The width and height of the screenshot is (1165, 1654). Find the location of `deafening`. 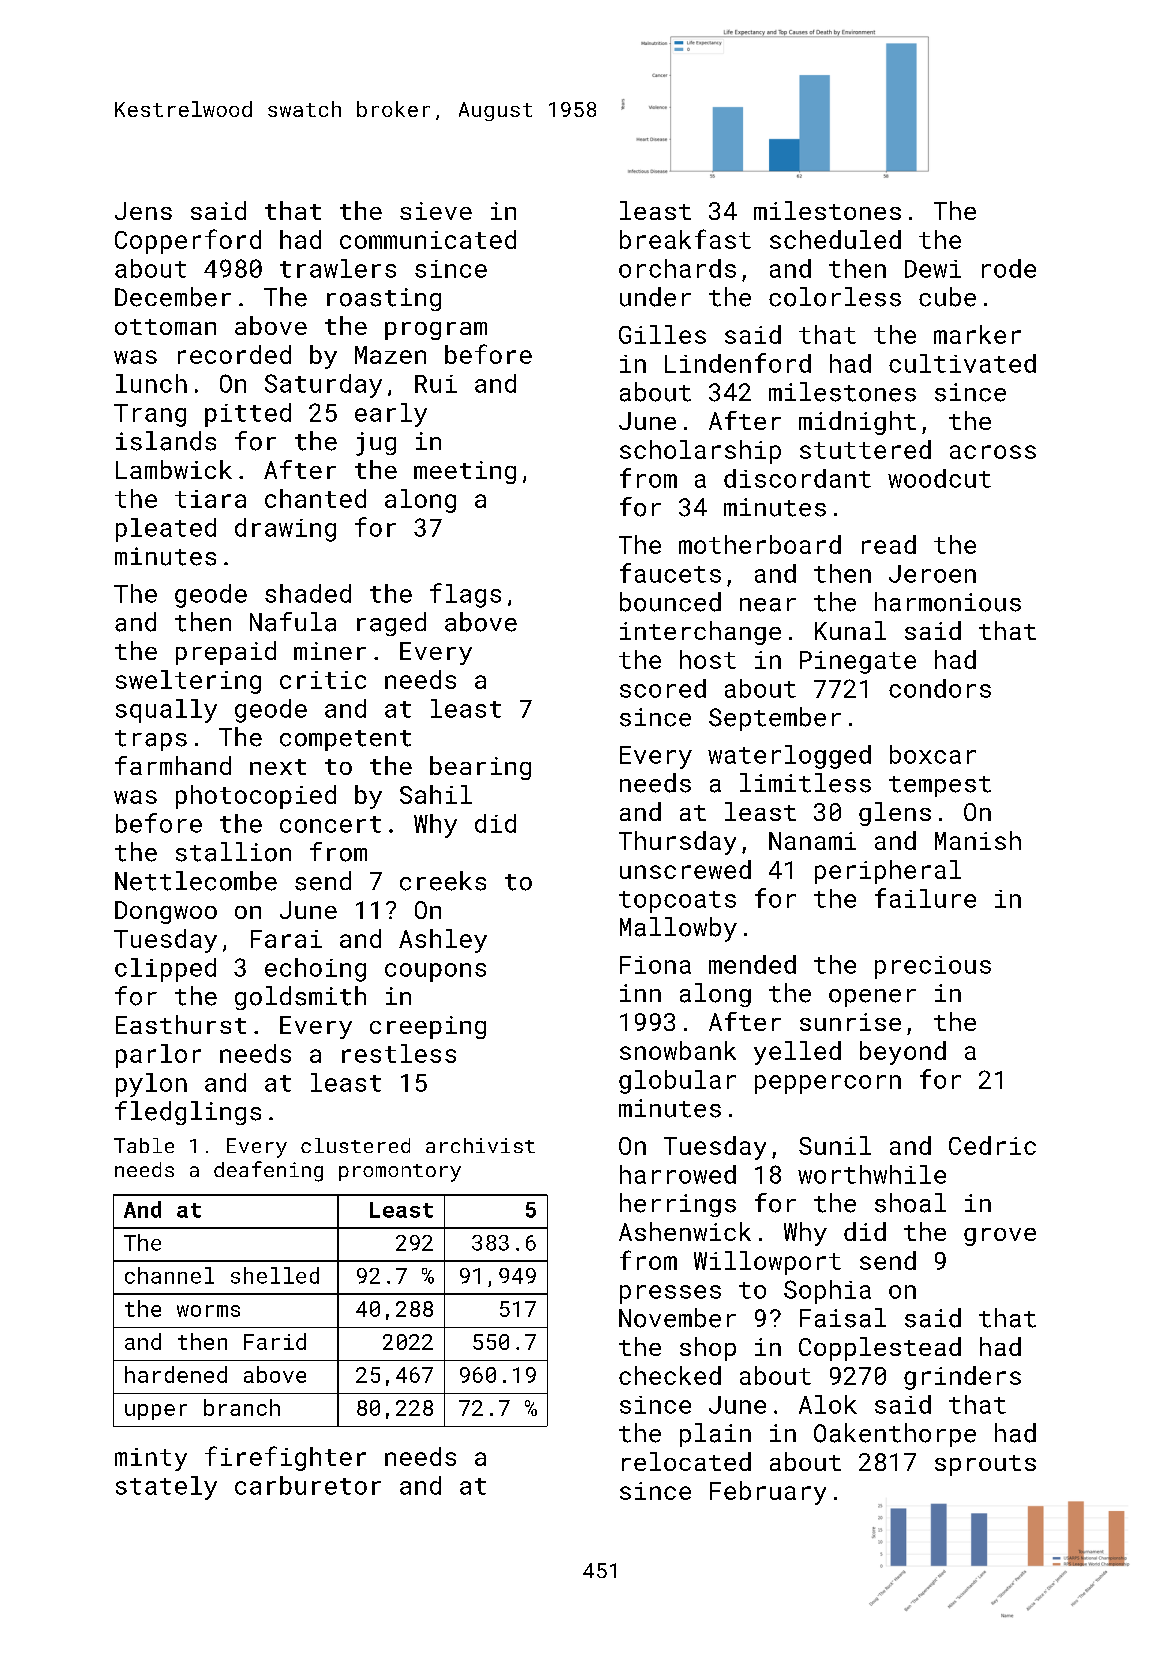

deafening is located at coordinates (268, 1171).
